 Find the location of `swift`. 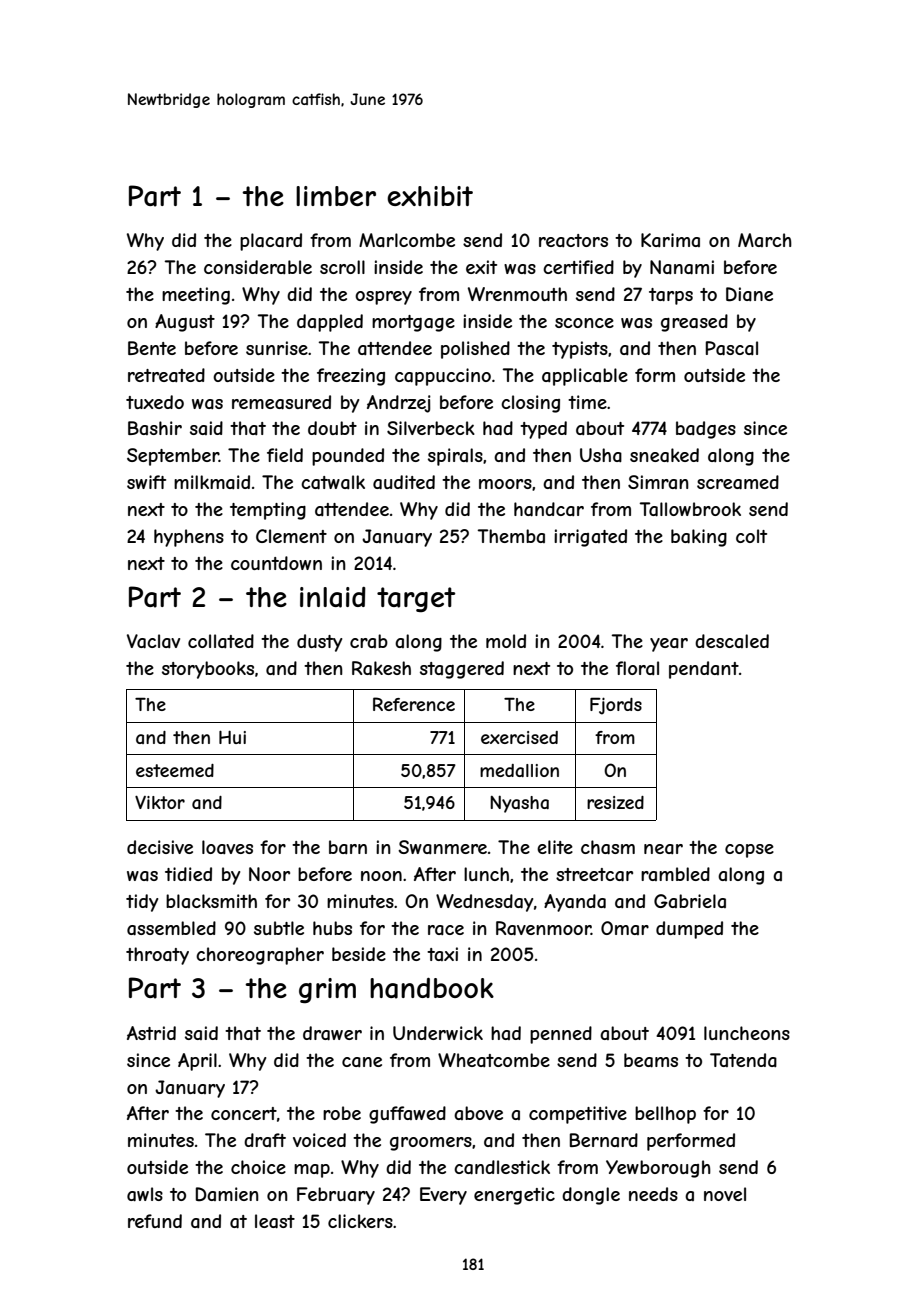

swift is located at coordinates (146, 482).
